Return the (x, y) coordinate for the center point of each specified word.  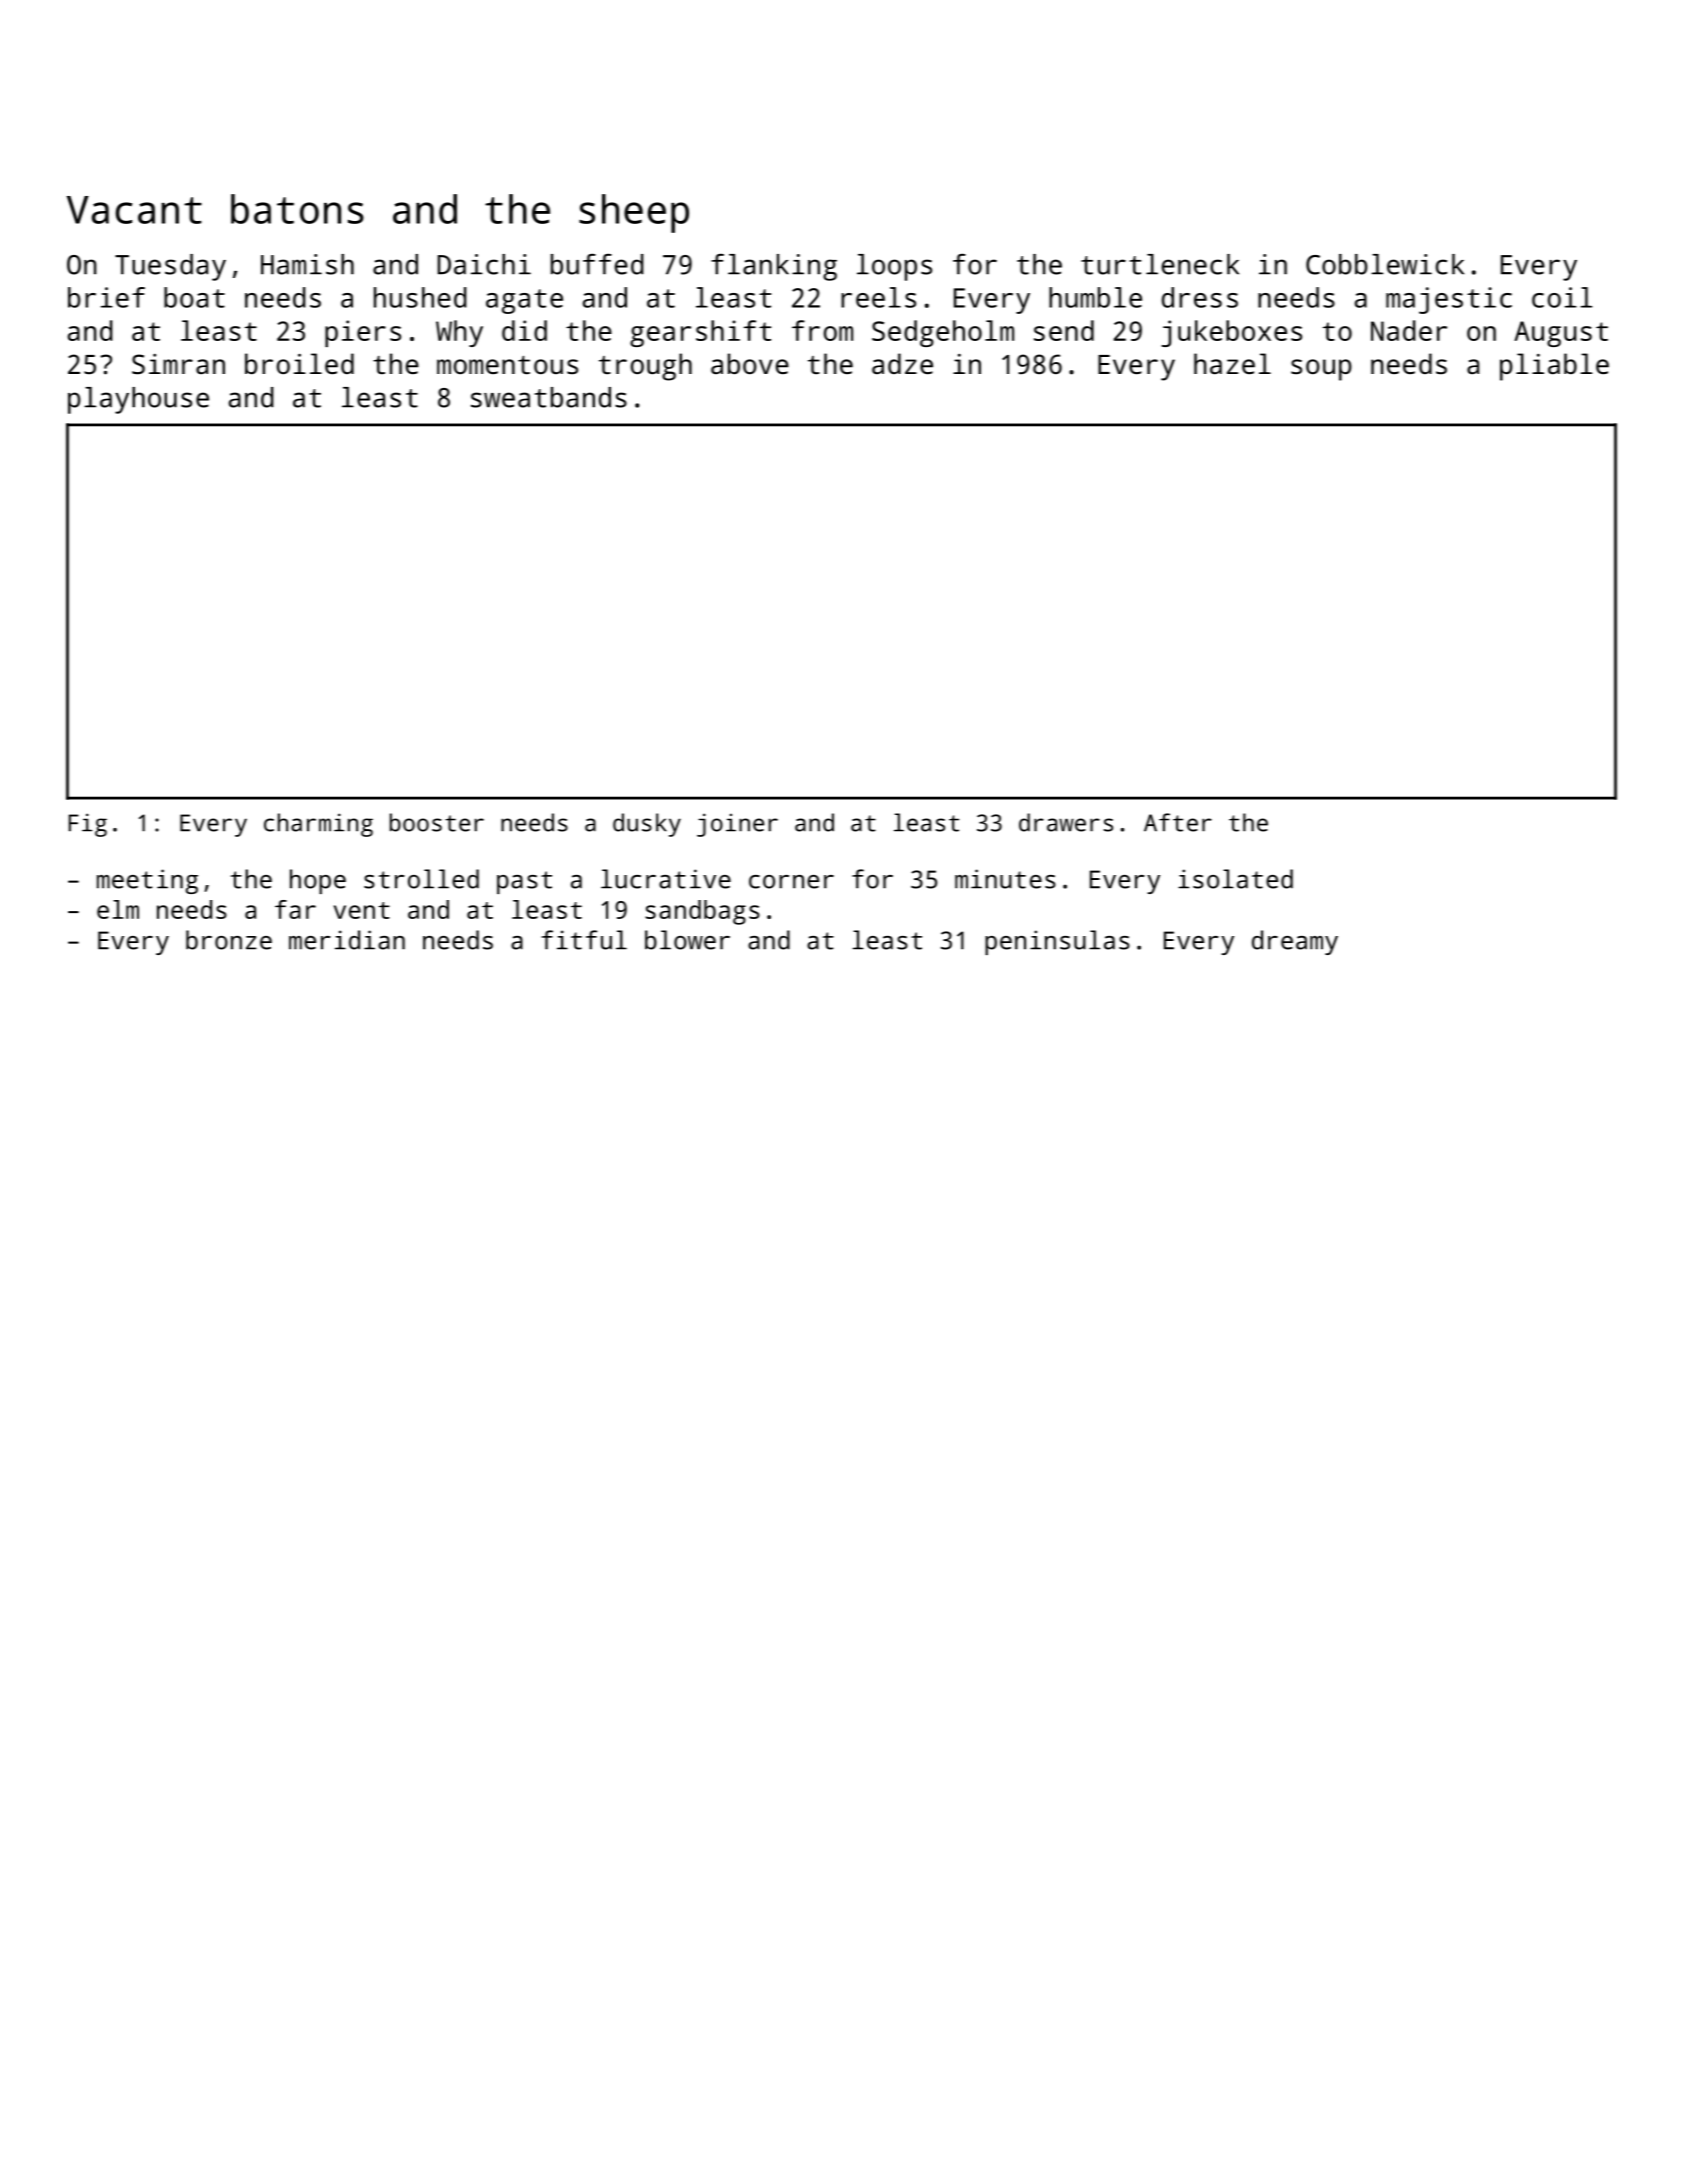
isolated (1235, 879)
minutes (1005, 879)
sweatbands (549, 397)
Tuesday (170, 267)
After (1178, 822)
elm (118, 909)
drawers (1066, 822)
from (822, 330)
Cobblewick (1385, 264)
